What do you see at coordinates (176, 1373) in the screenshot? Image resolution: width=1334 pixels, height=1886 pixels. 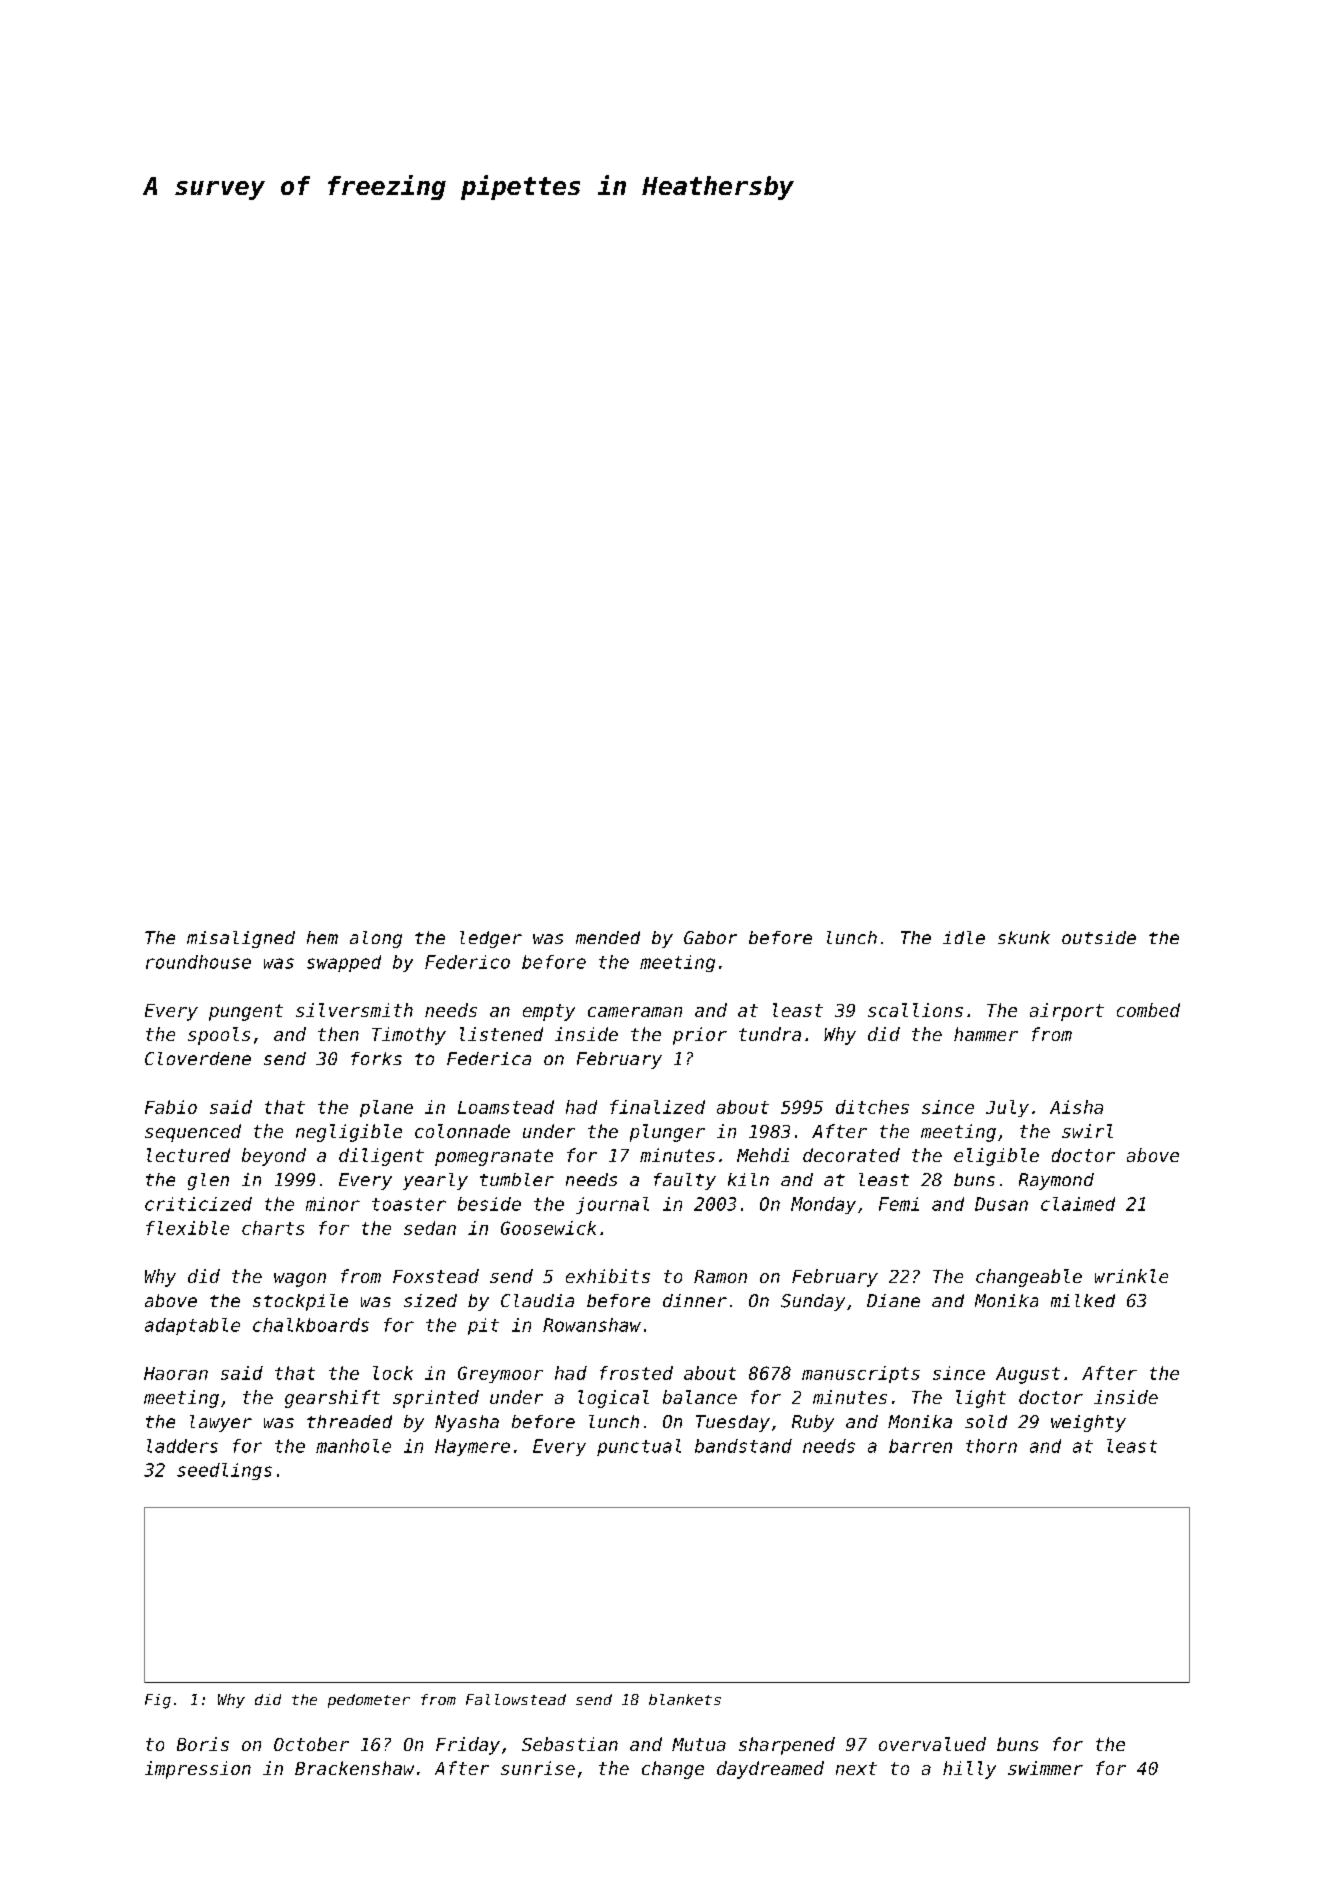 I see `Haoran` at bounding box center [176, 1373].
